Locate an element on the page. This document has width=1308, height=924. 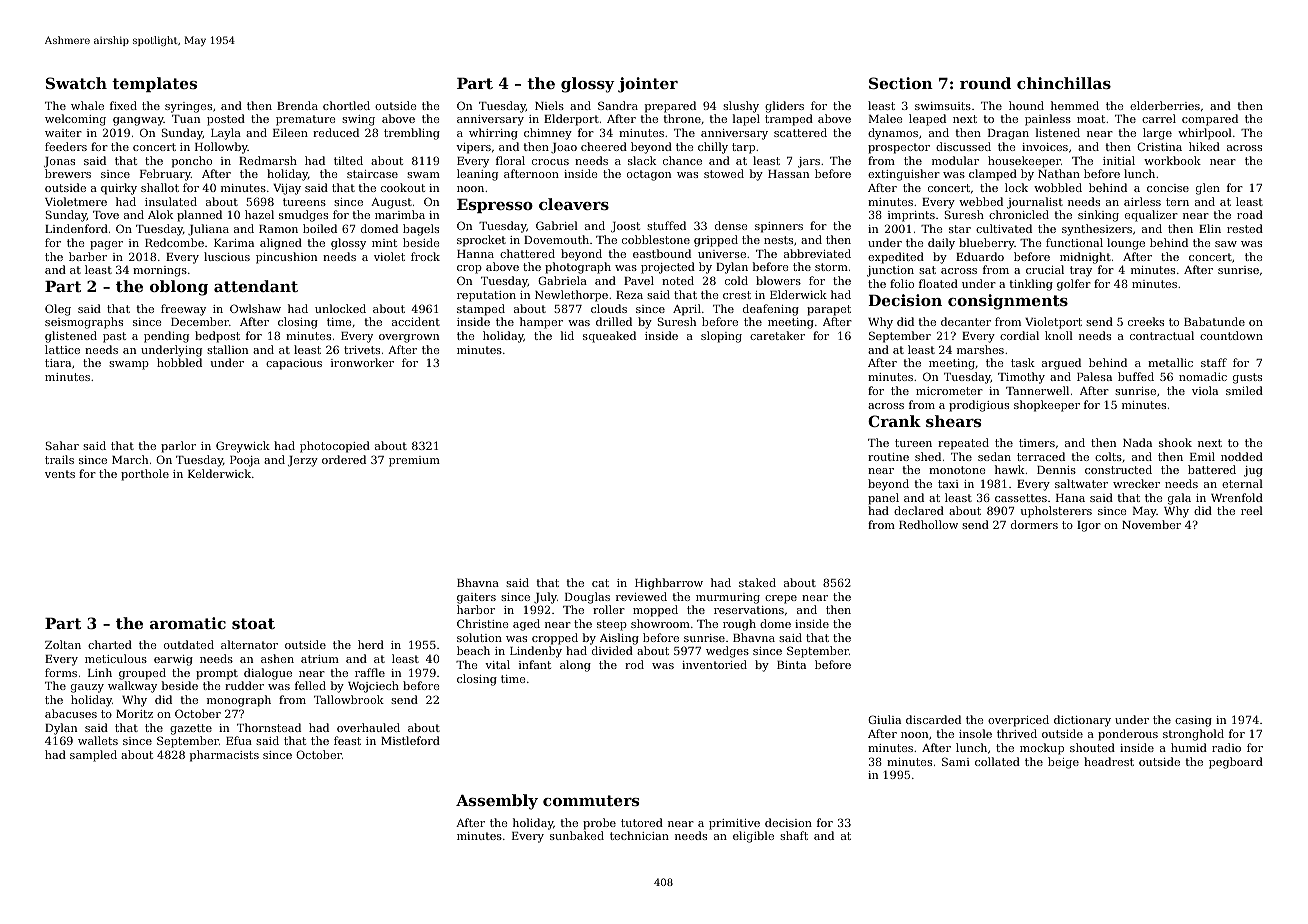
chinchillas is located at coordinates (1064, 83).
